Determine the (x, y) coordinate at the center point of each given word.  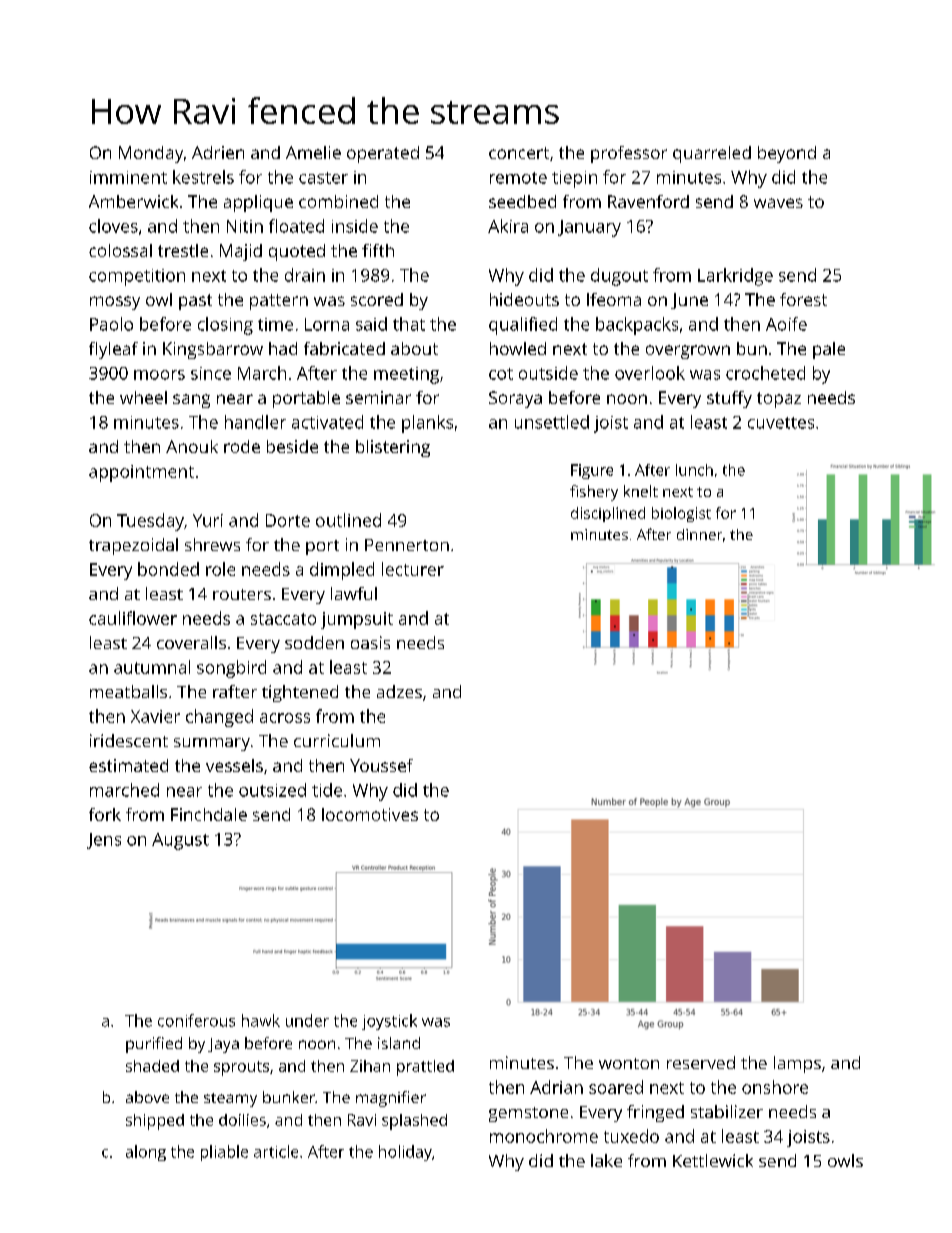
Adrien (218, 152)
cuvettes (781, 423)
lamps (797, 1064)
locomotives (370, 814)
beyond (787, 154)
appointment (141, 473)
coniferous (196, 1020)
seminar (378, 397)
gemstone (528, 1114)
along (146, 1153)
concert (519, 153)
